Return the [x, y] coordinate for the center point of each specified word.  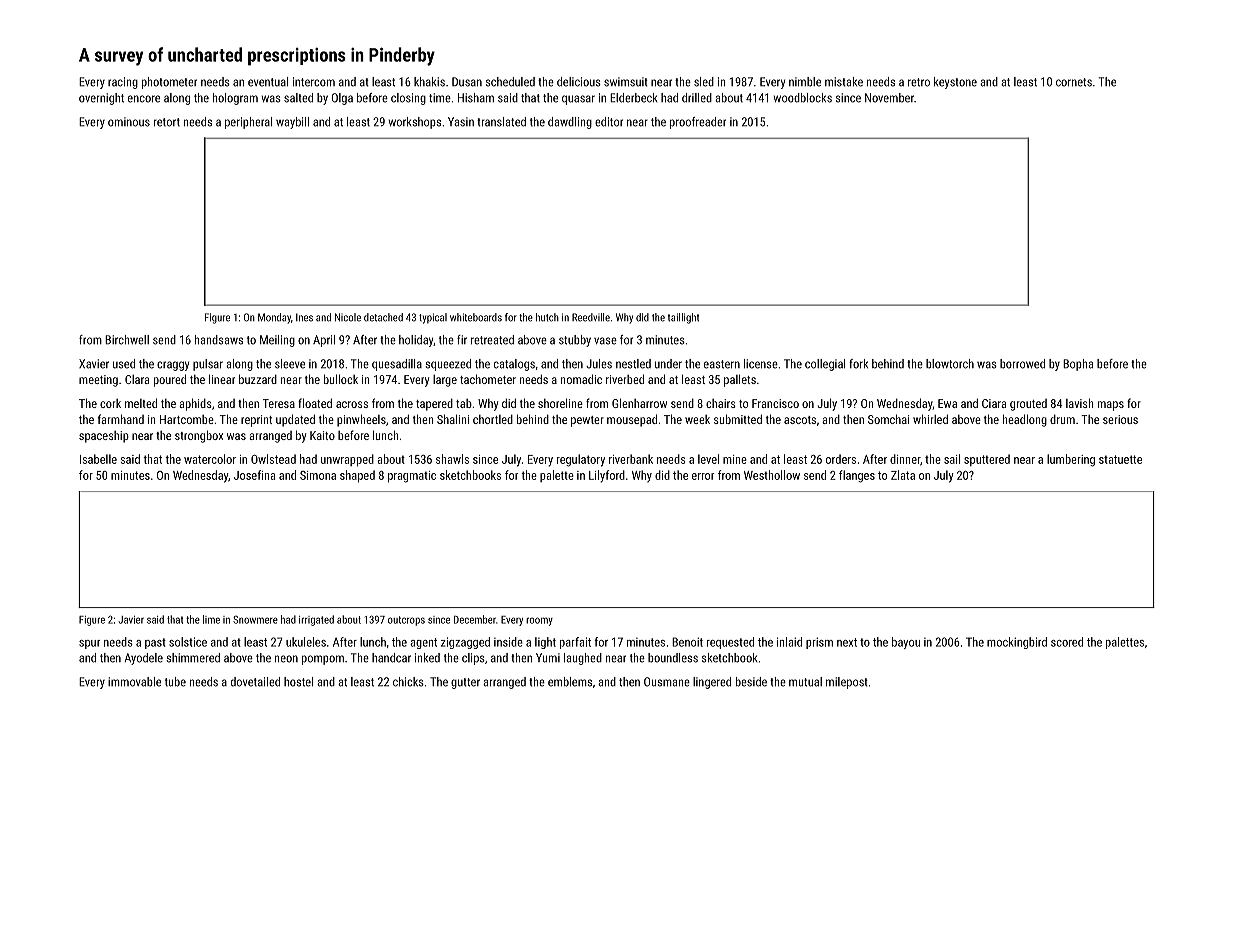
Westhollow [772, 475]
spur [89, 644]
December [475, 619]
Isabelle [98, 459]
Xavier [94, 364]
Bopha [1078, 365]
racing [123, 83]
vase [605, 341]
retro [919, 82]
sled [704, 82]
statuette [1120, 459]
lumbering [1071, 460]
